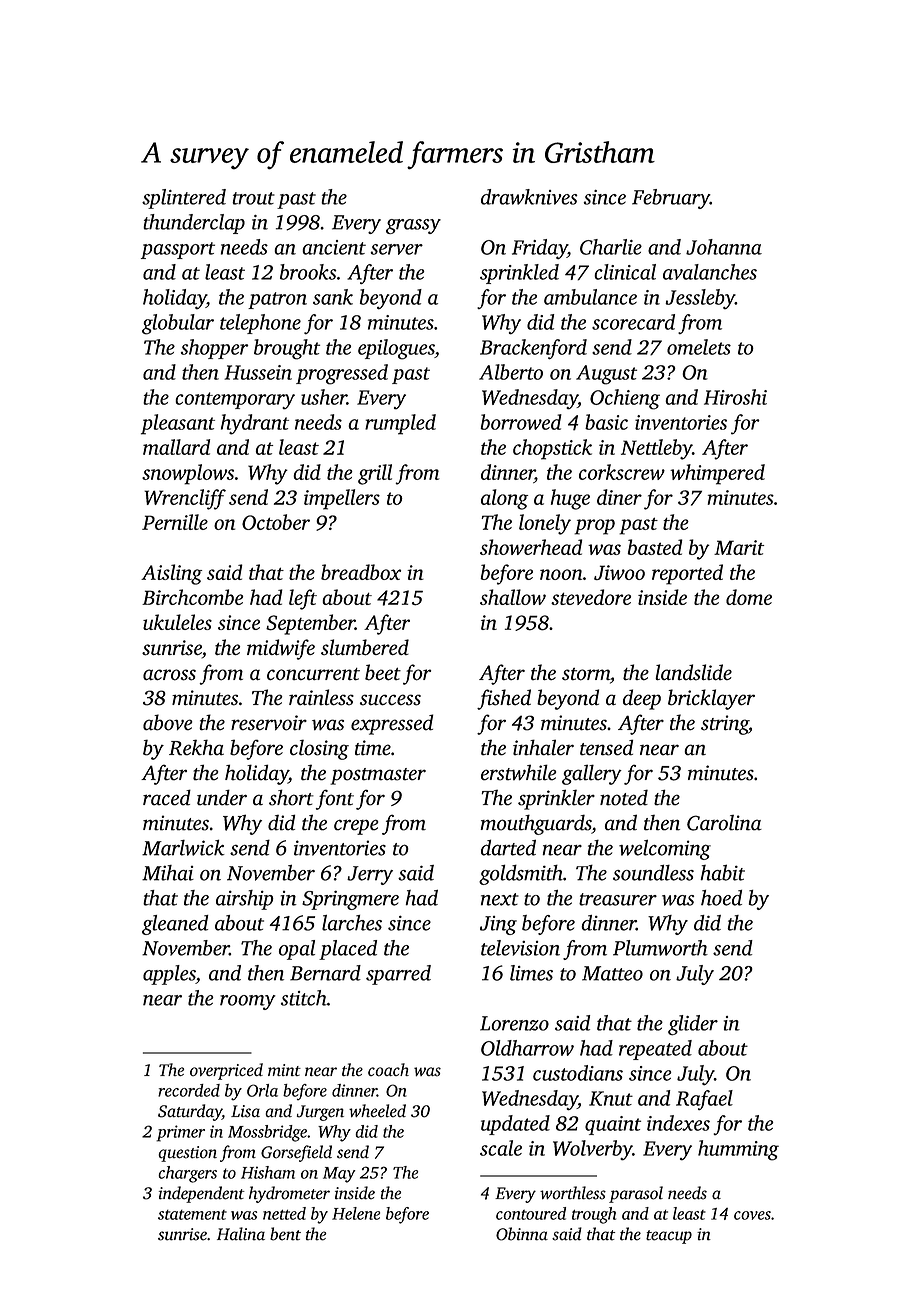 This screenshot has width=924, height=1314. Describe the element at coordinates (390, 700) in the screenshot. I see `success` at that location.
